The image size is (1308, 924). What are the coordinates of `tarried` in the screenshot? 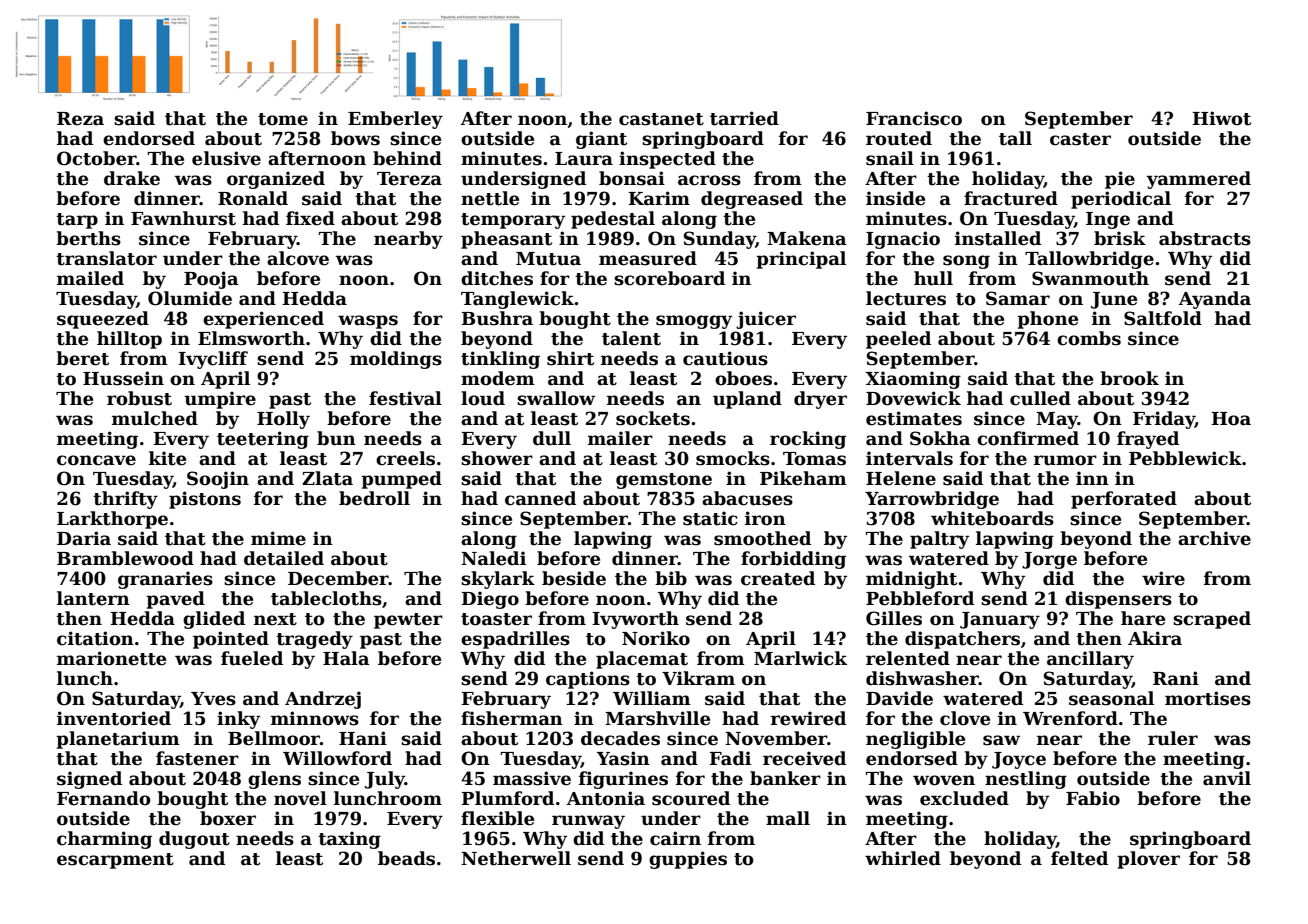 It's located at (744, 118).
